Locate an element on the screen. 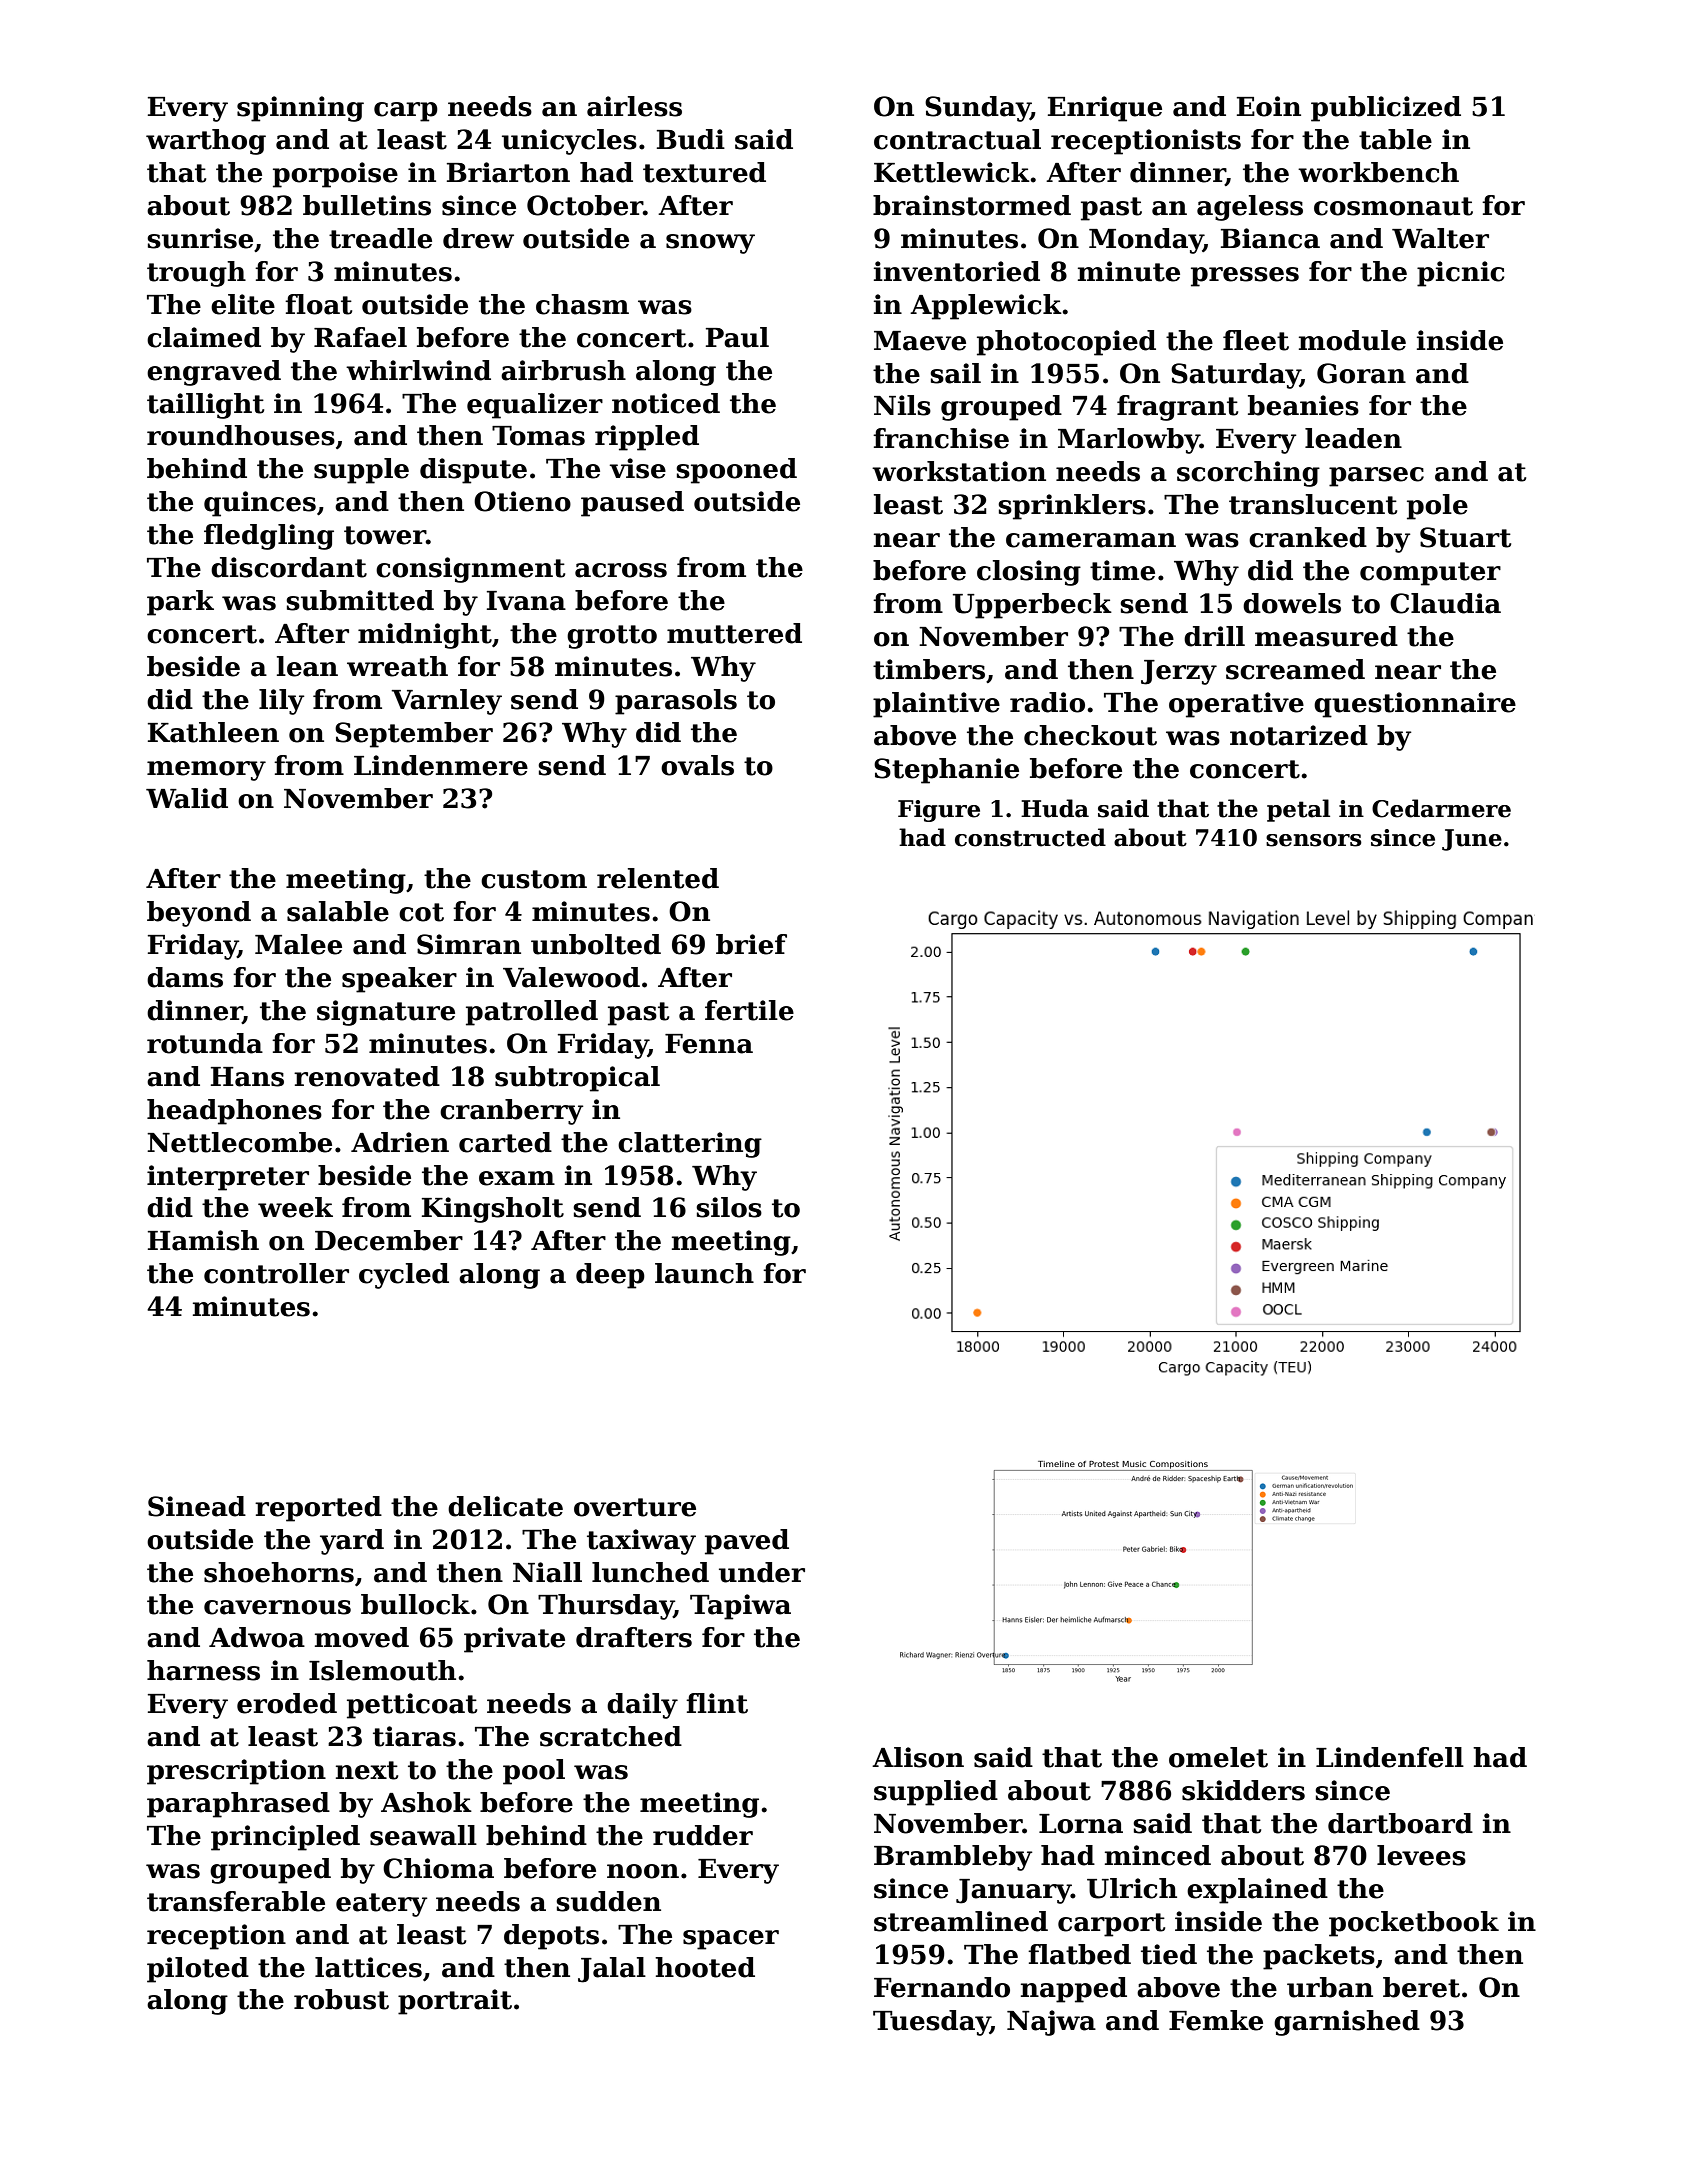 The image size is (1683, 2178). sensors is located at coordinates (1314, 840).
